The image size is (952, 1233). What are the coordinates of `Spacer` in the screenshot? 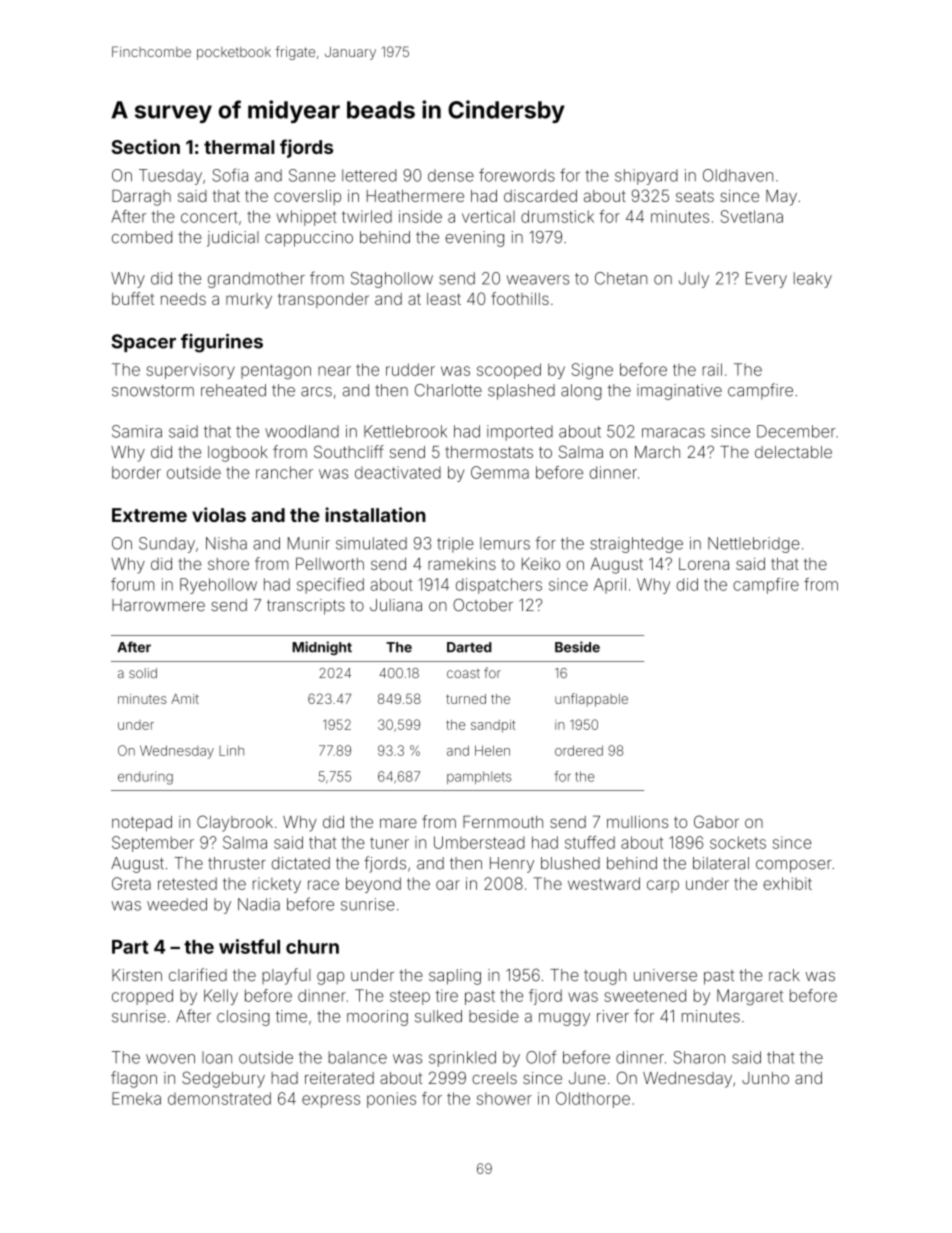 It's located at (143, 343).
